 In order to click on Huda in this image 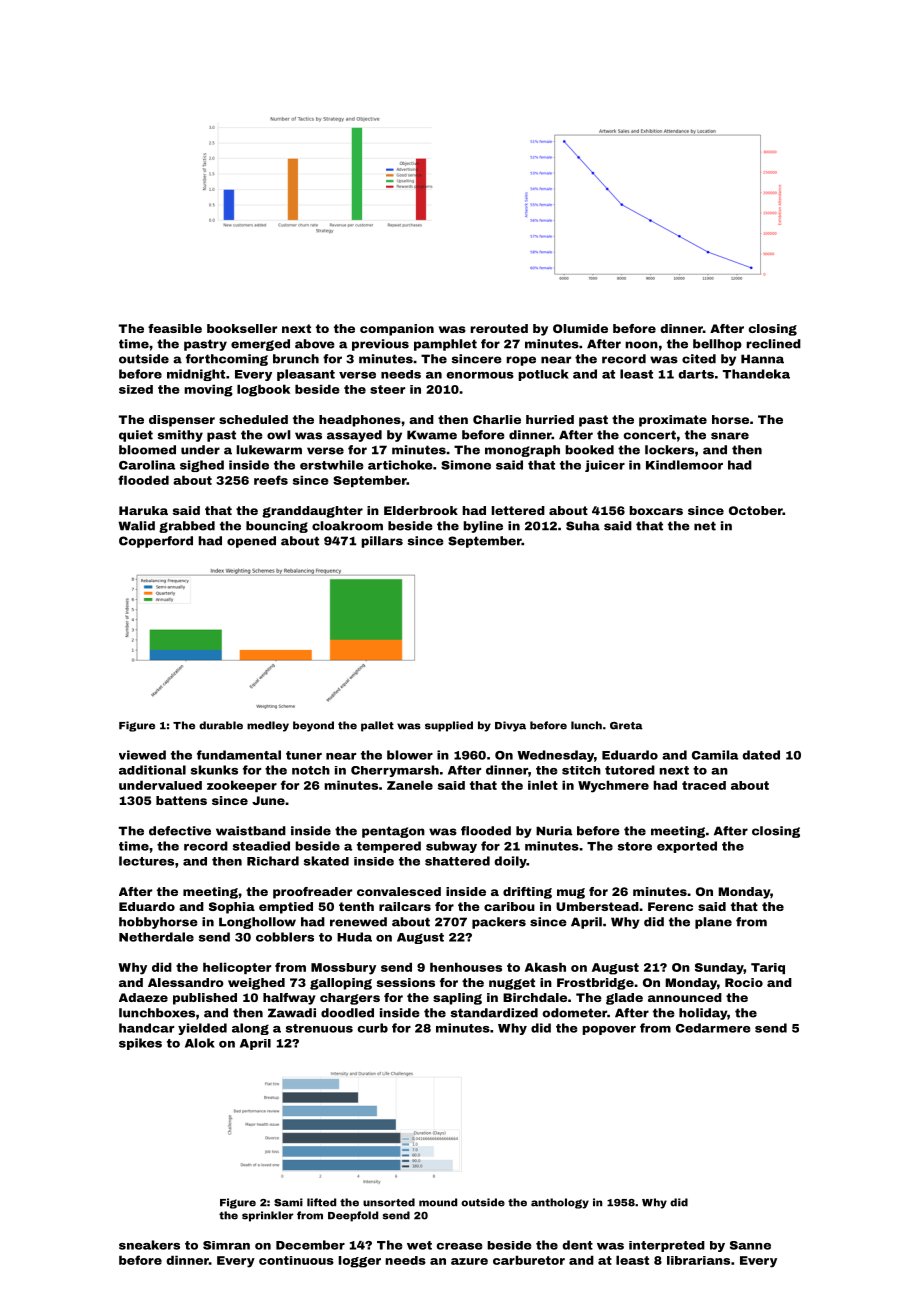, I will do `click(354, 937)`.
